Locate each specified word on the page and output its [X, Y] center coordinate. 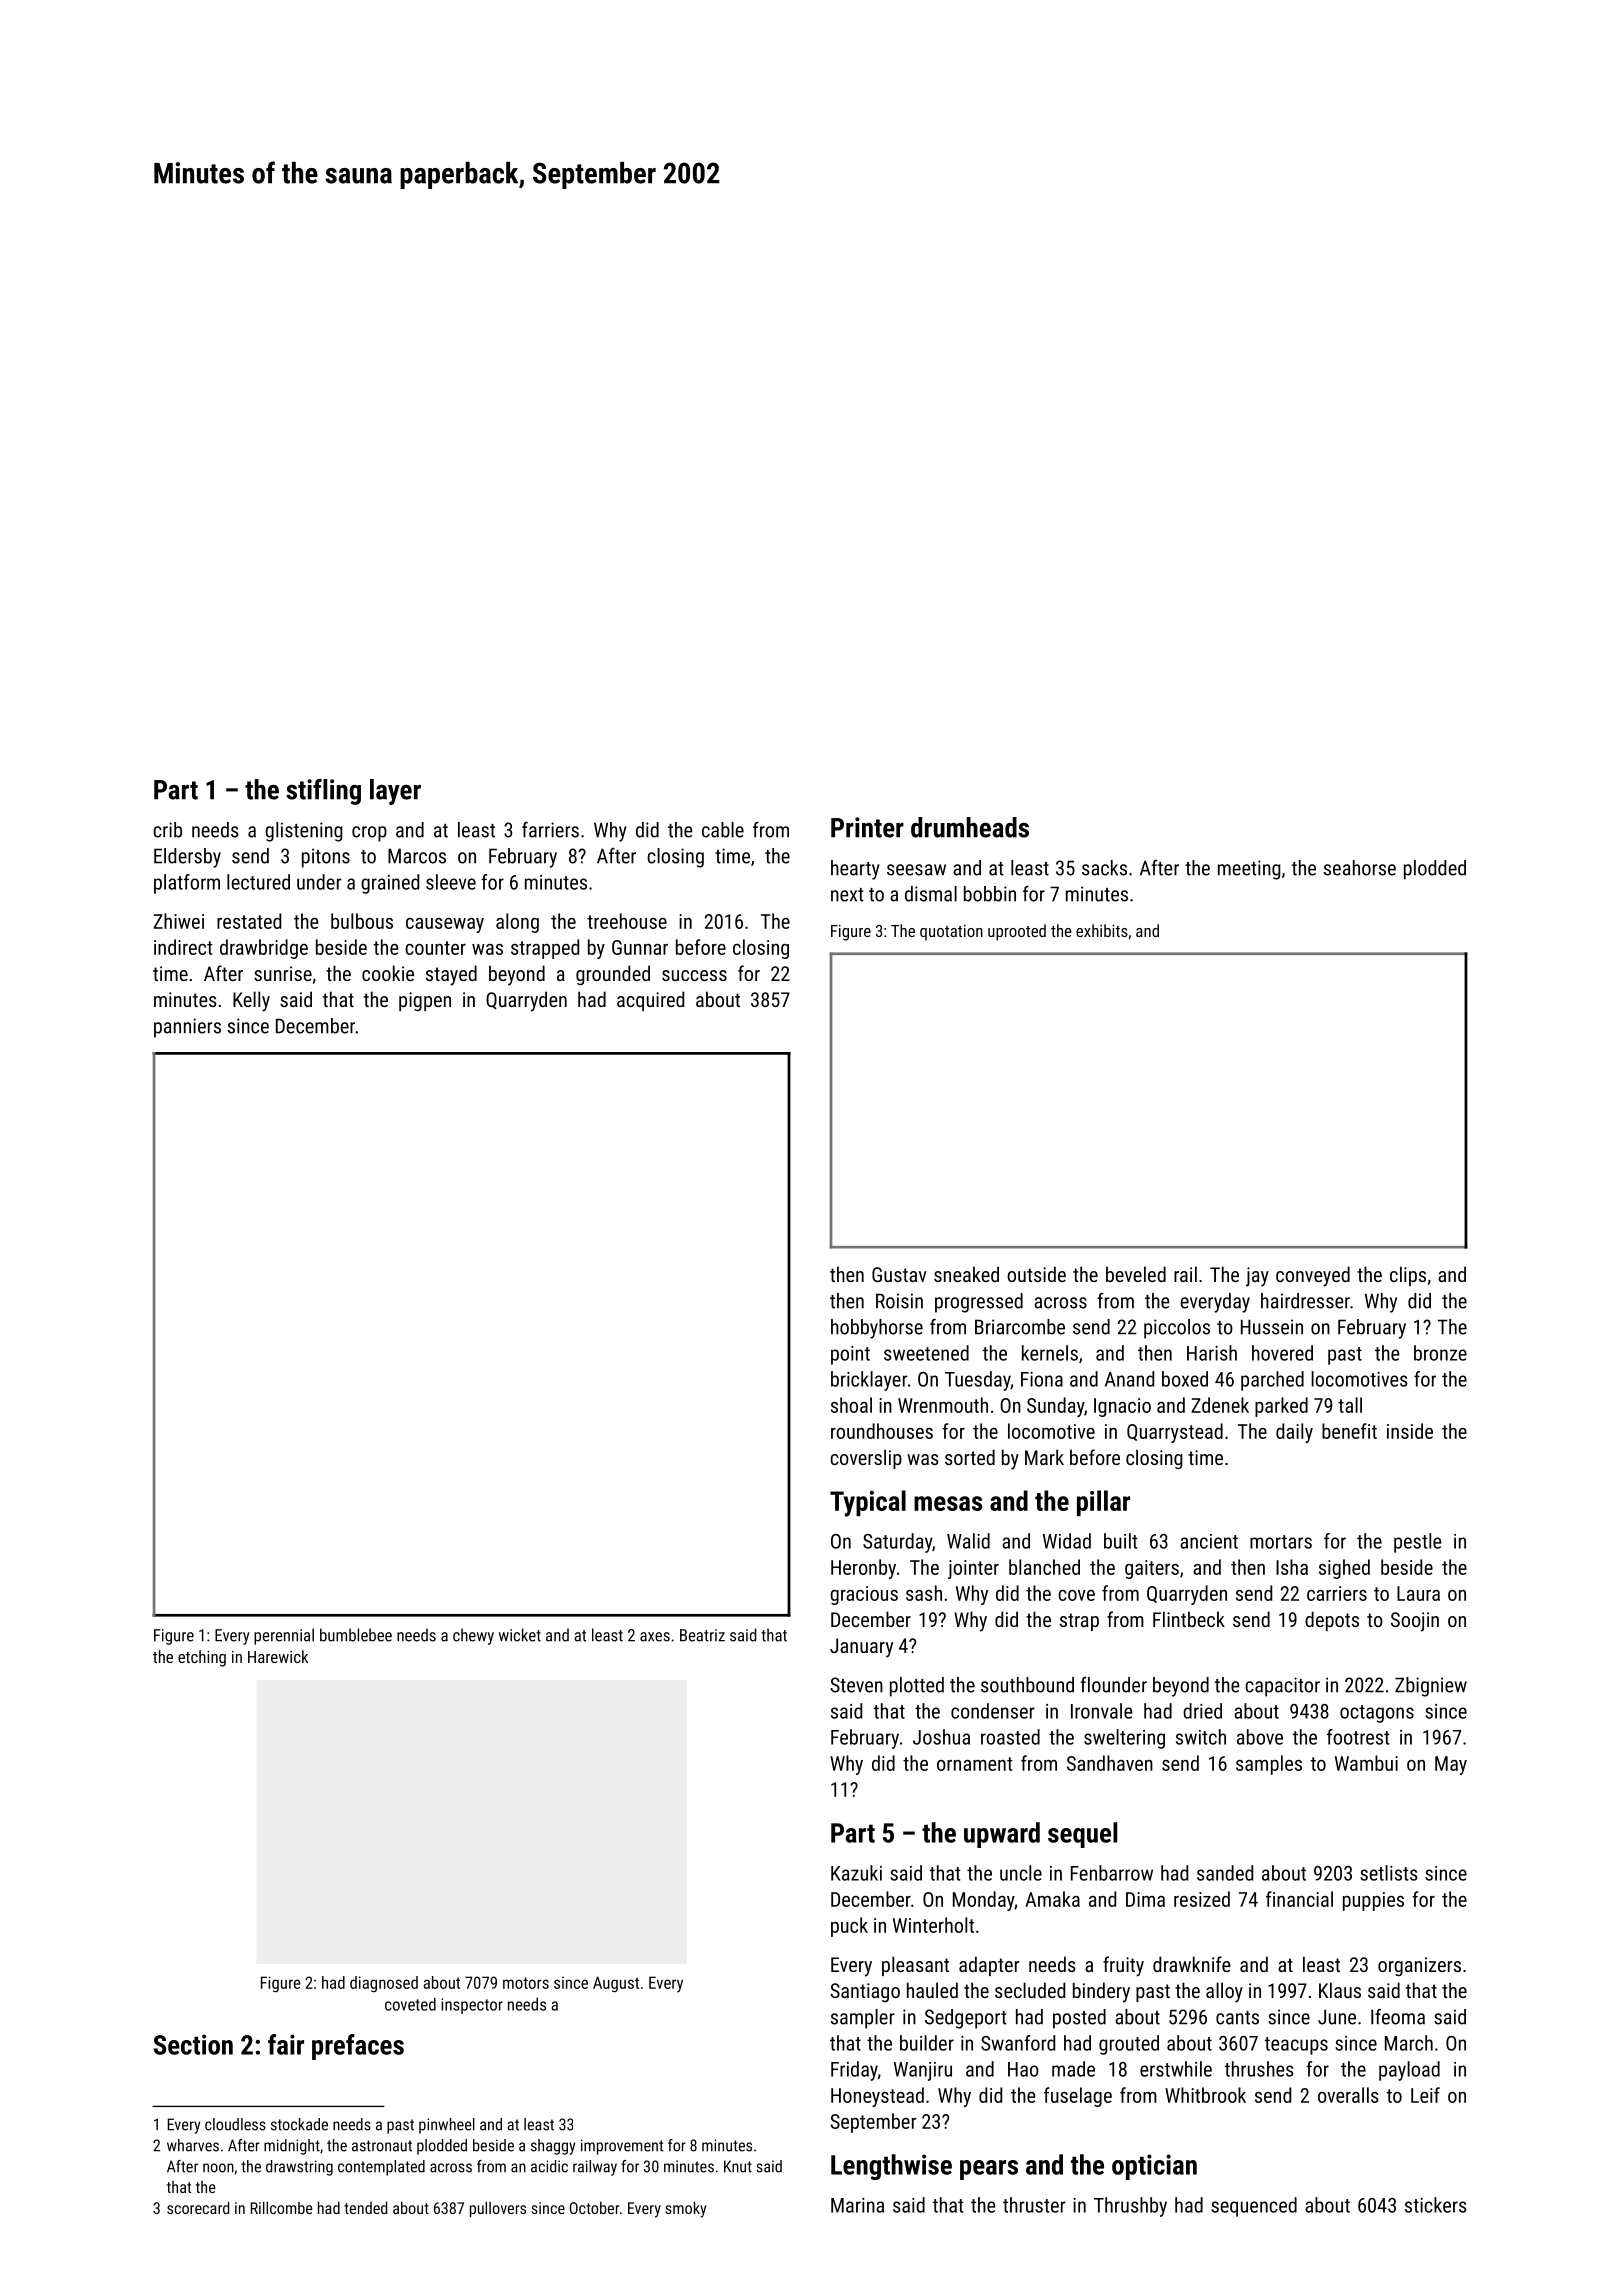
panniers [187, 1028]
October [594, 2208]
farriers [550, 829]
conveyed [1313, 1276]
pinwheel [447, 2126]
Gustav [899, 1274]
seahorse [1360, 868]
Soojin [1415, 1622]
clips [1408, 1276]
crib [167, 830]
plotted [917, 1687]
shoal [851, 1405]
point [850, 1355]
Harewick [278, 1656]
